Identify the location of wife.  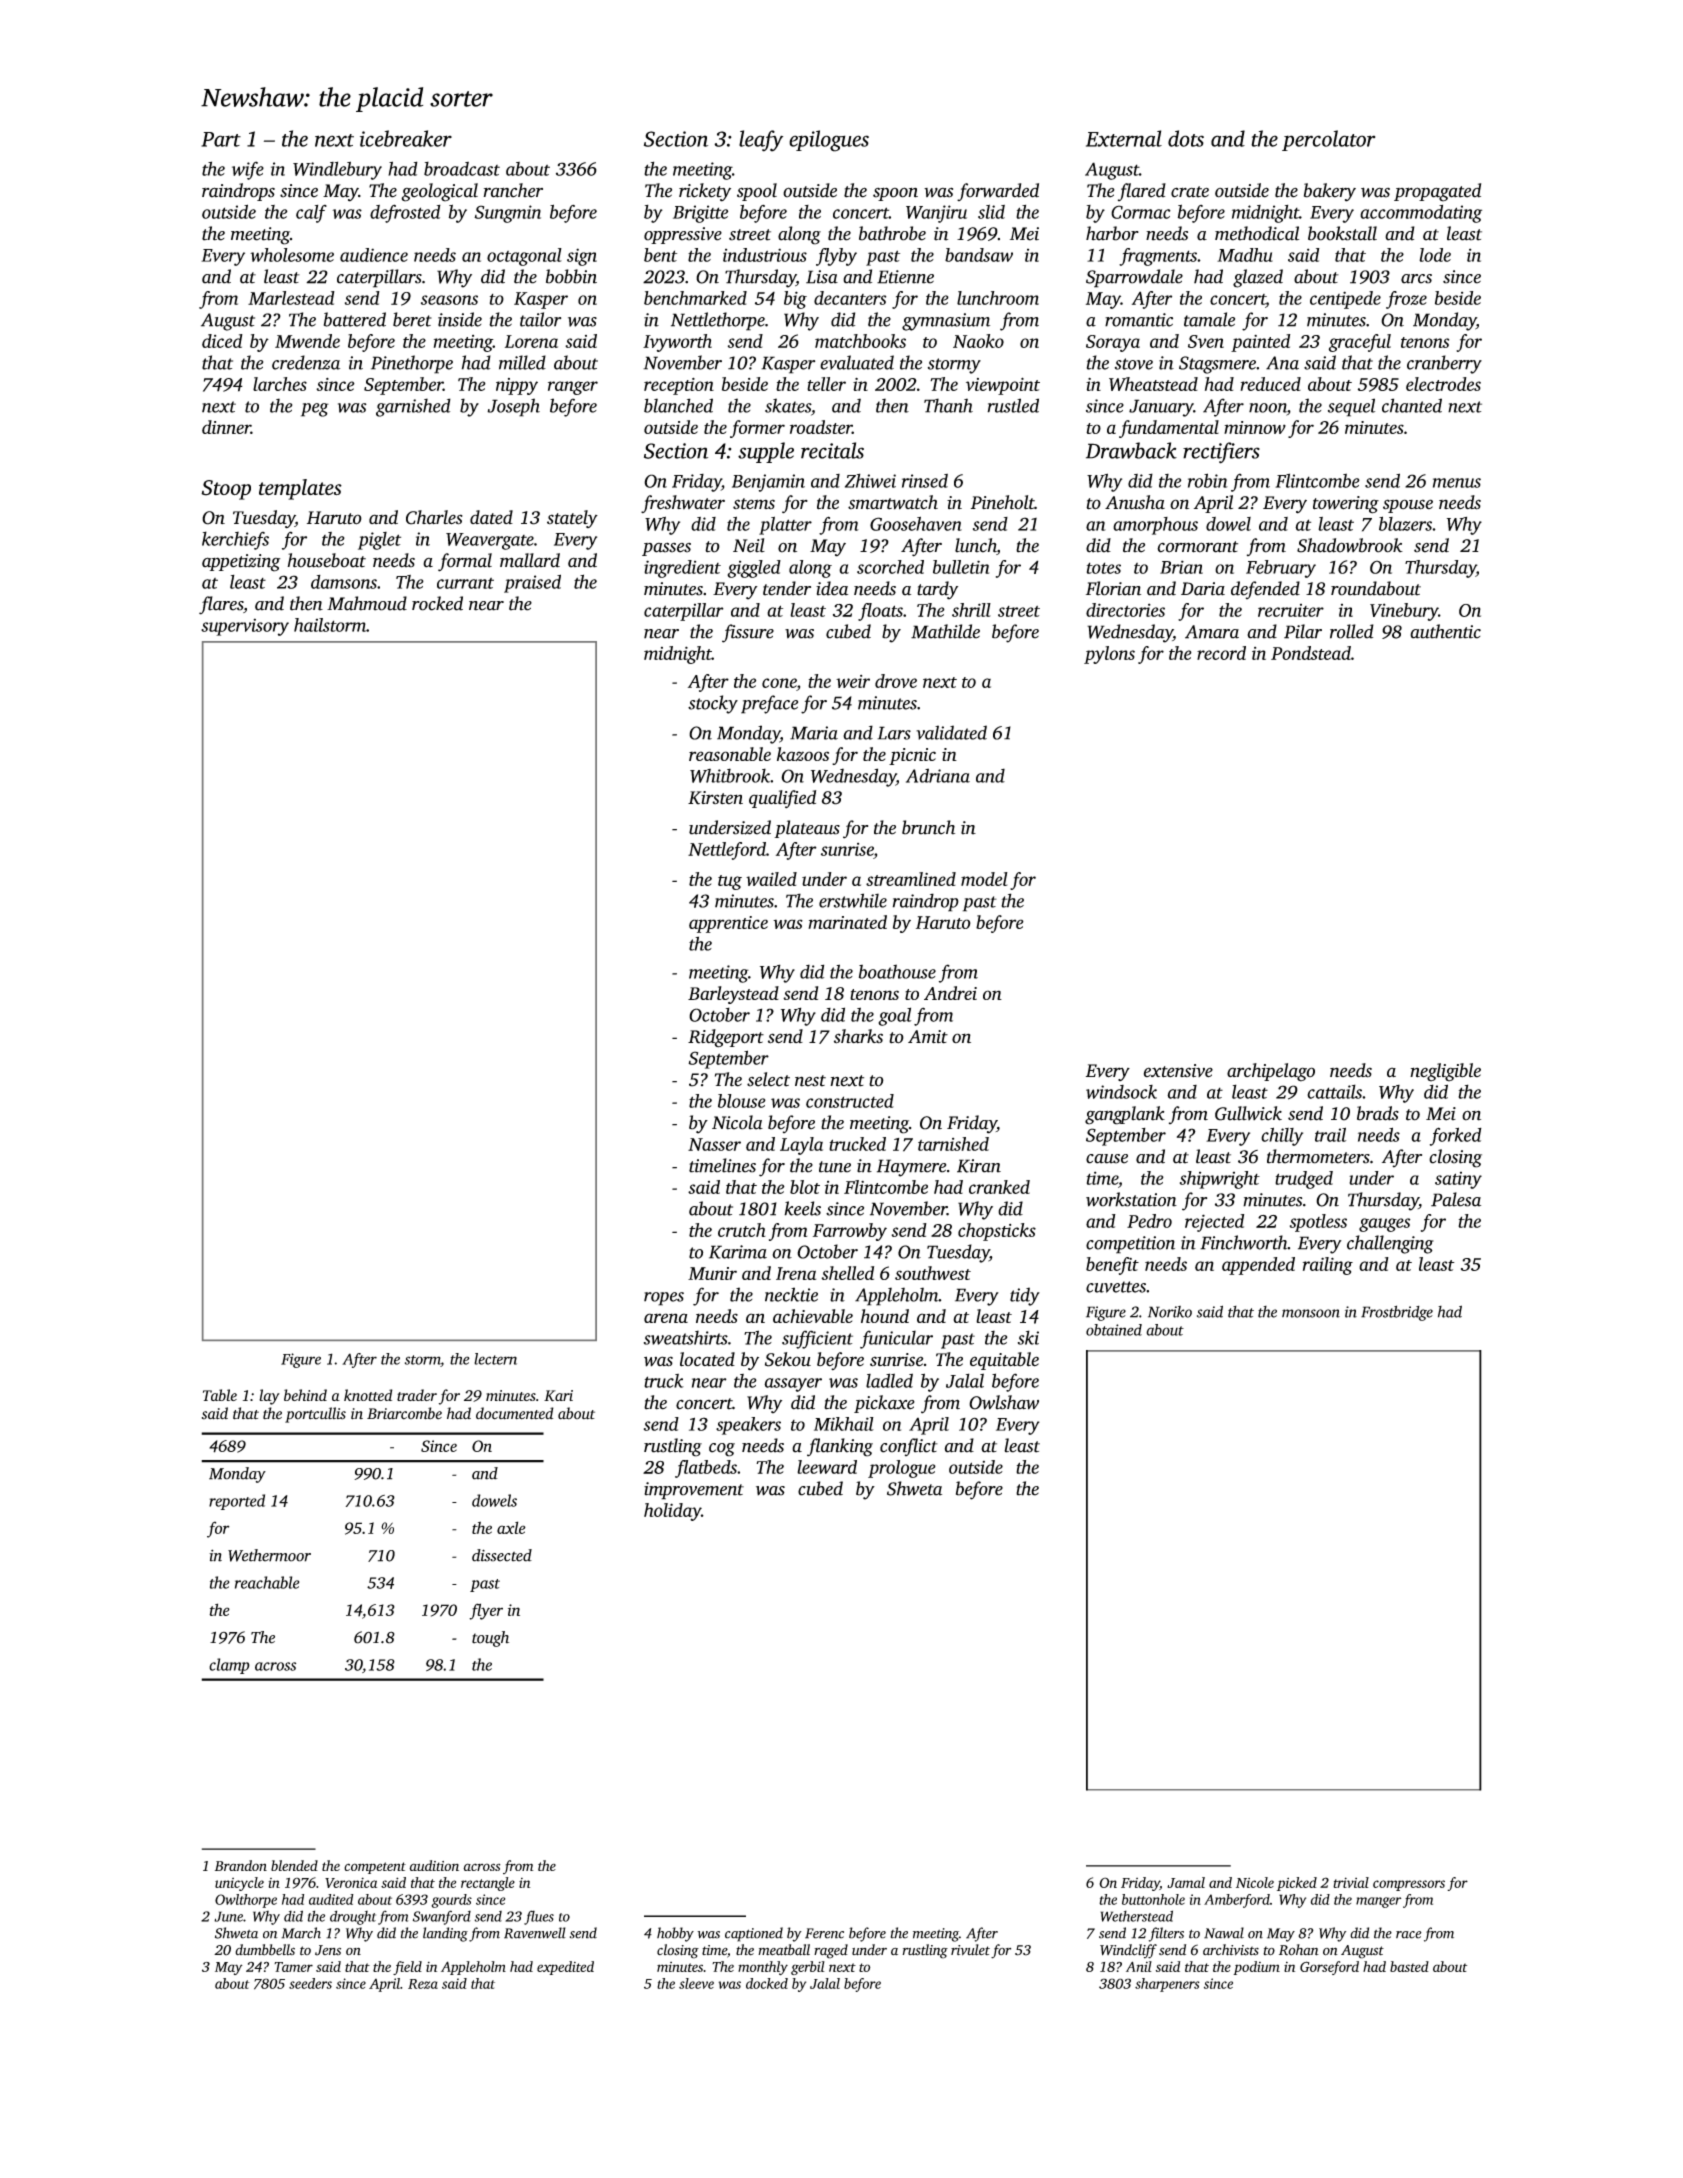
(248, 170).
